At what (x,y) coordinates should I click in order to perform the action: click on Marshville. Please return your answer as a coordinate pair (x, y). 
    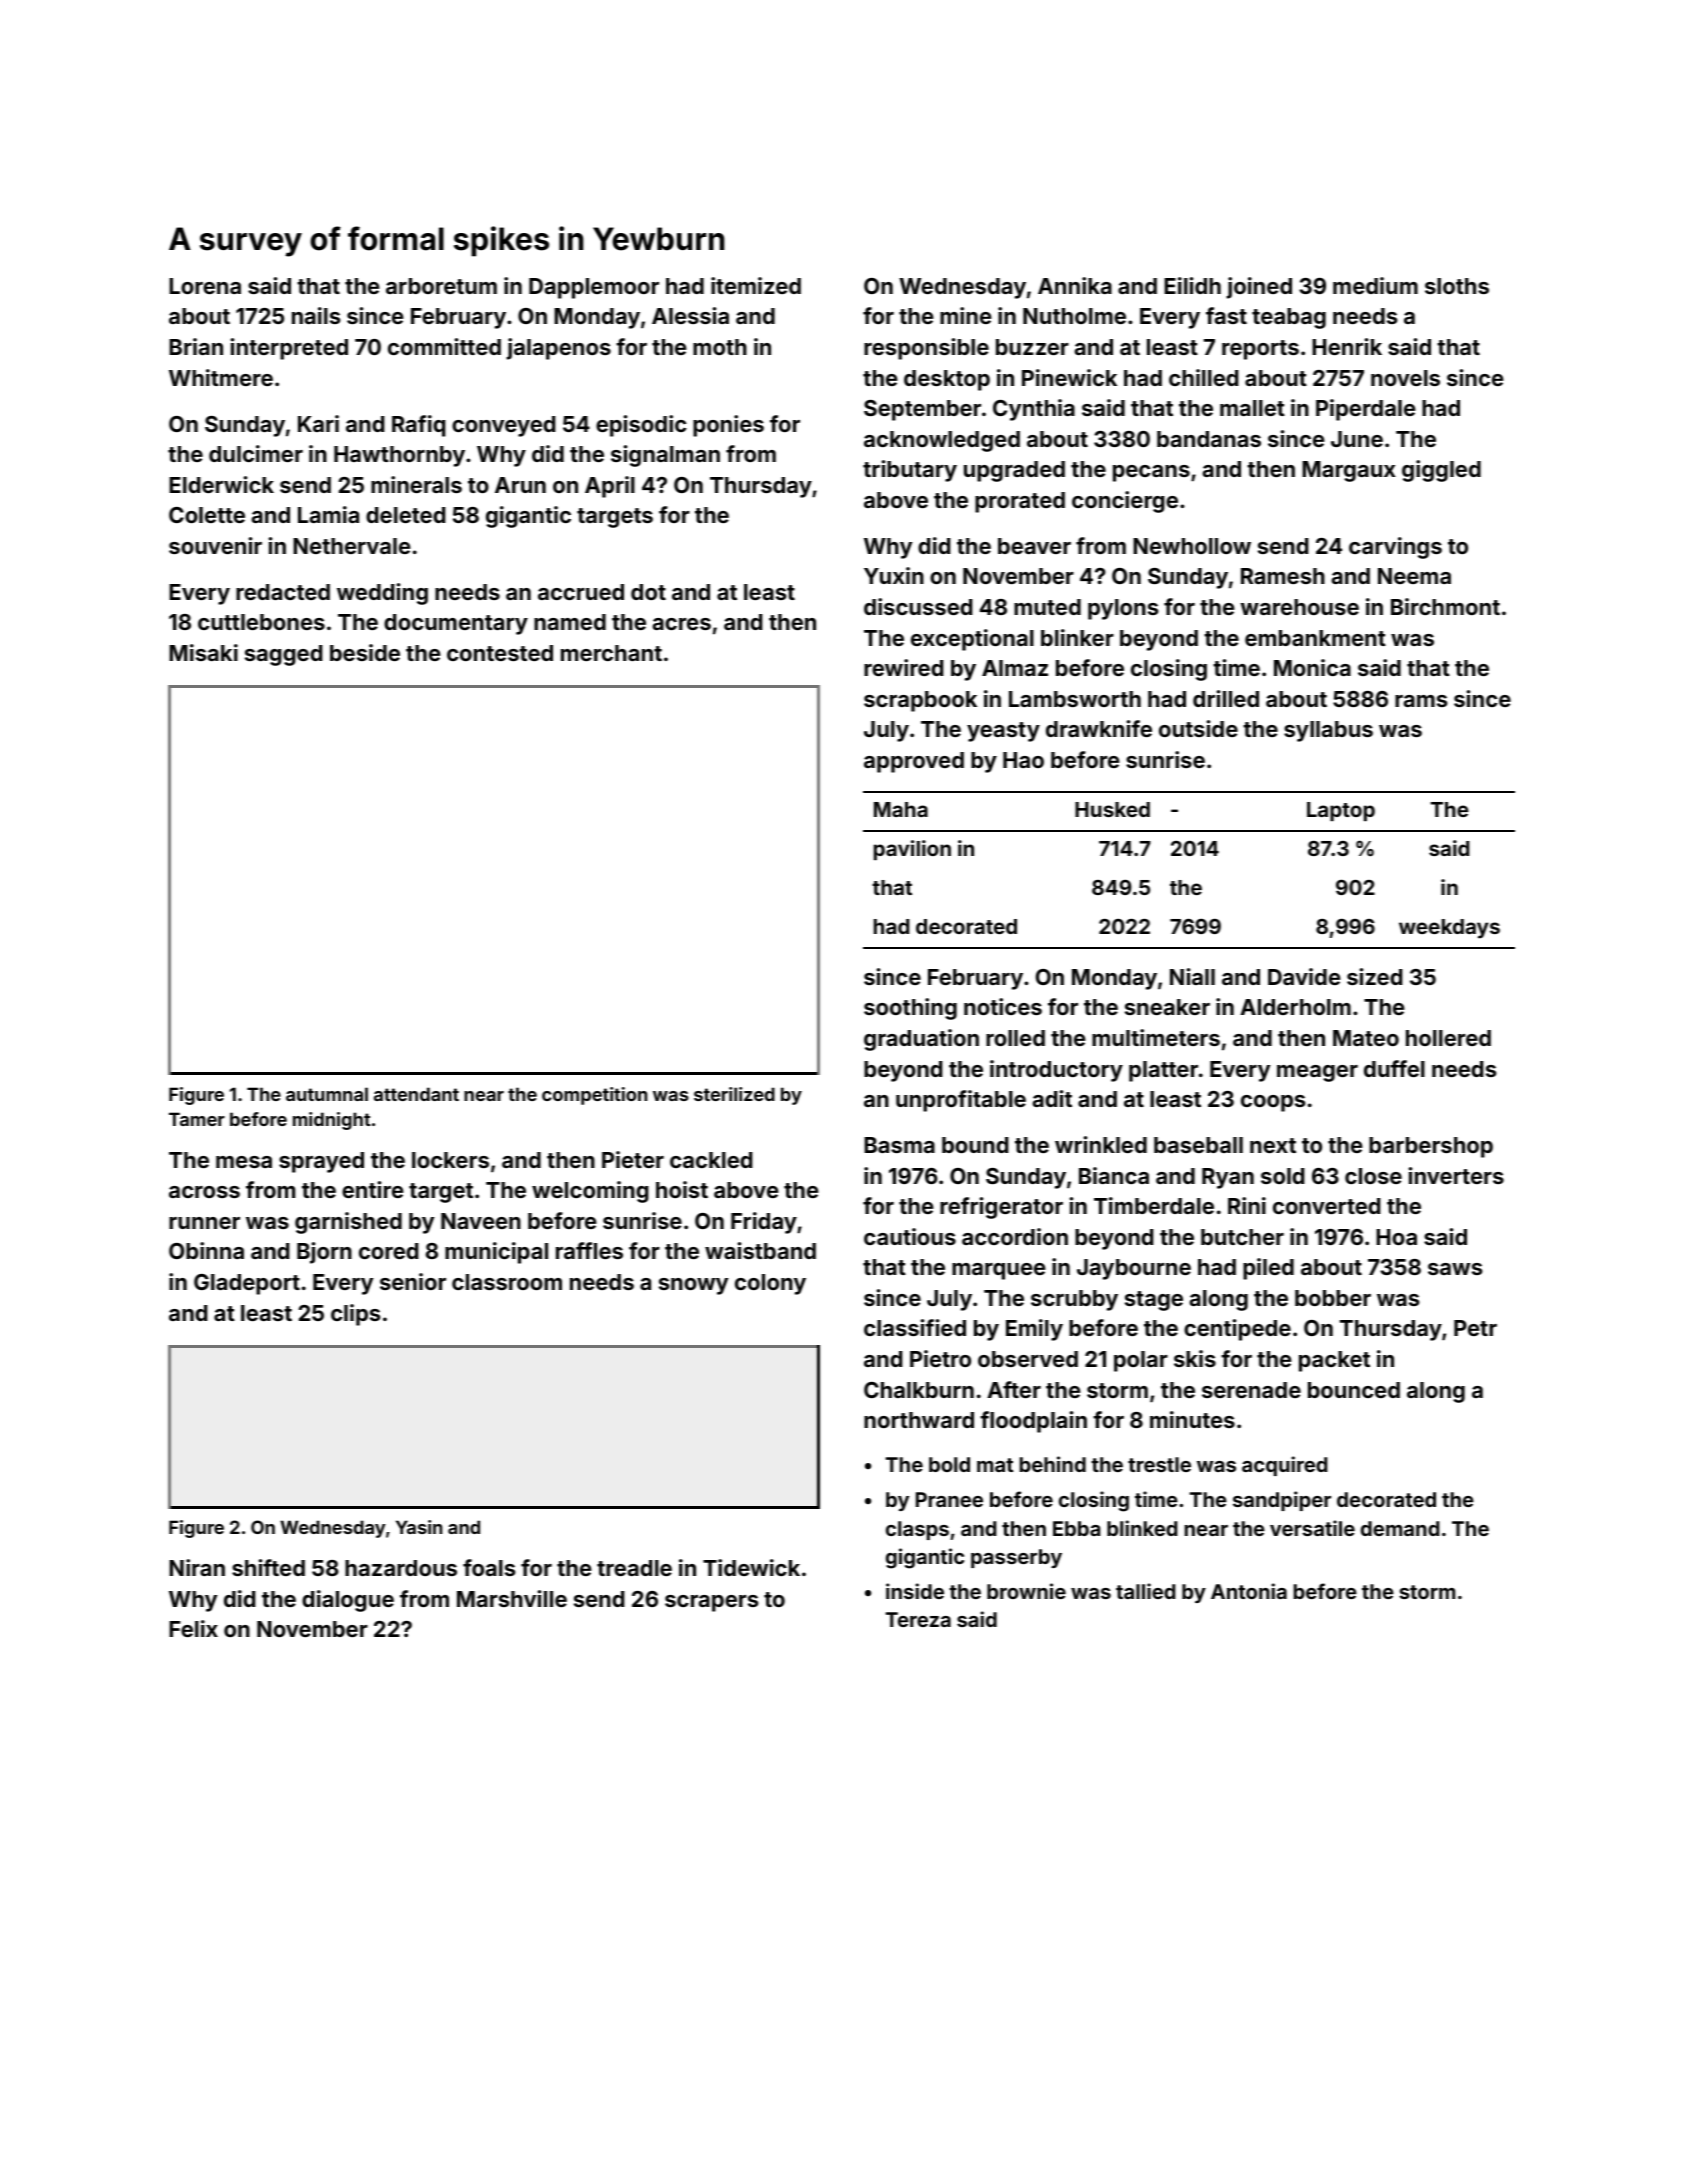
    Looking at the image, I should click on (512, 1598).
